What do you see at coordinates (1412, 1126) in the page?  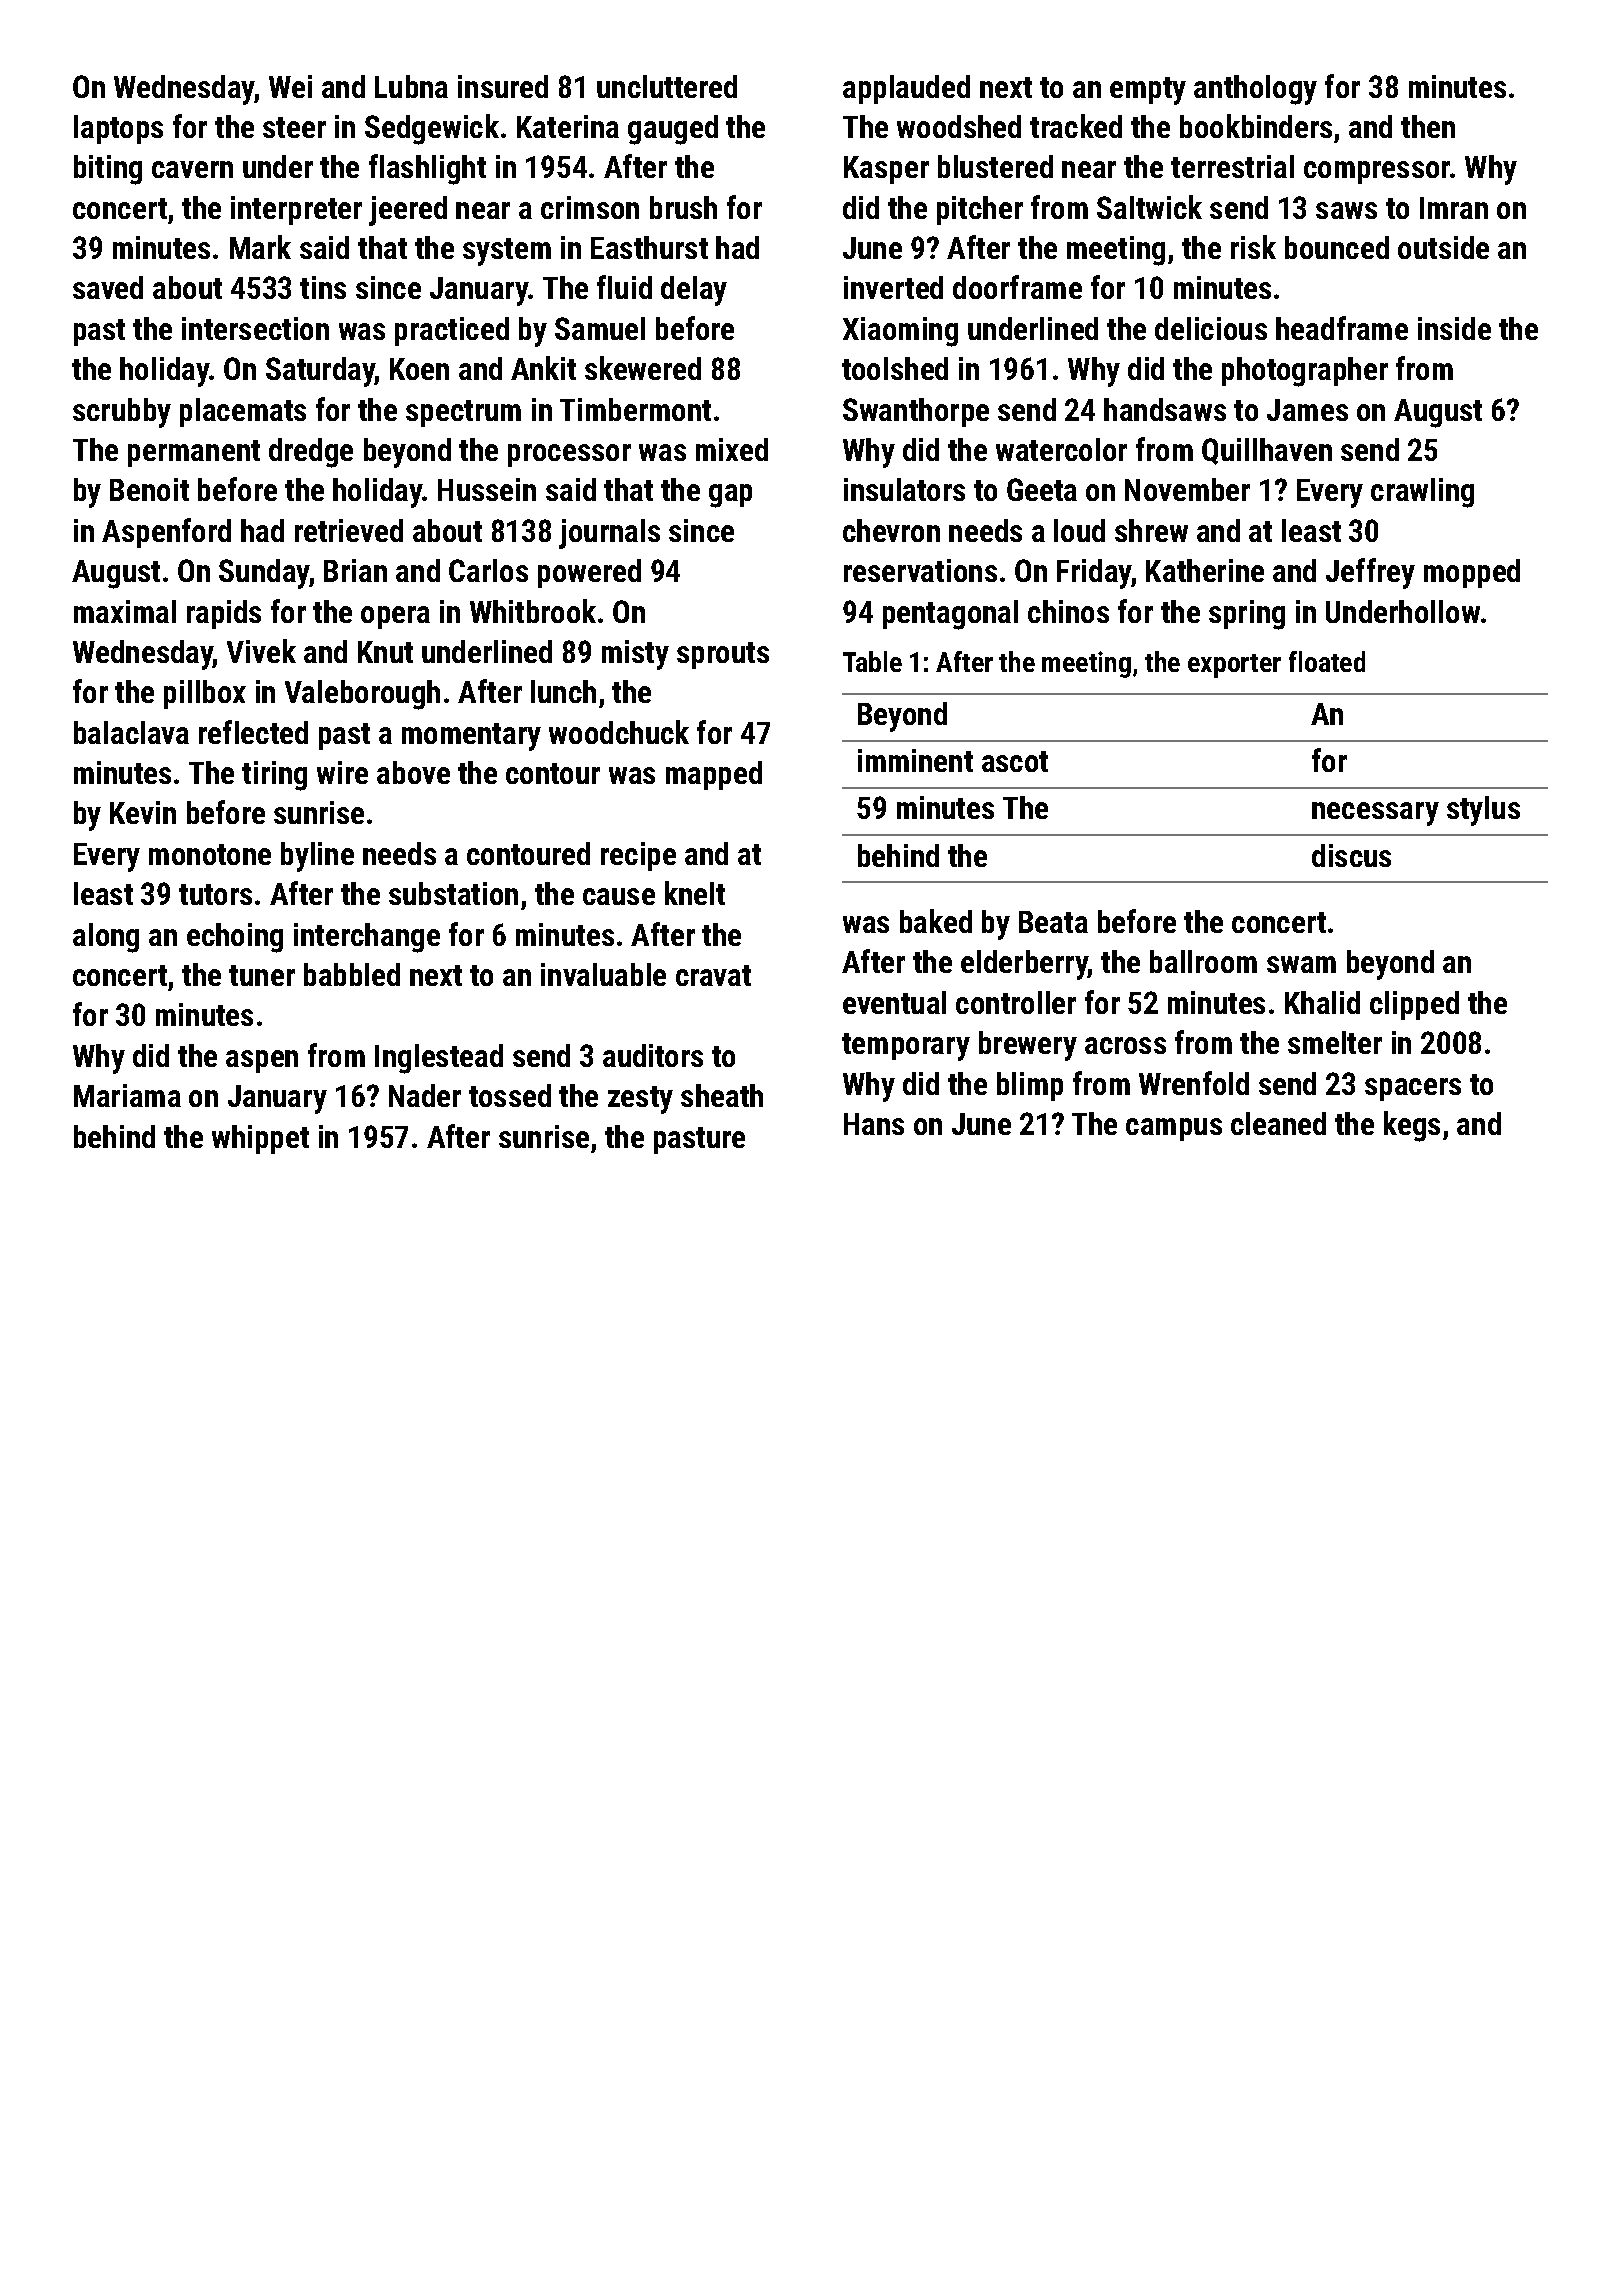 I see `kegs` at bounding box center [1412, 1126].
